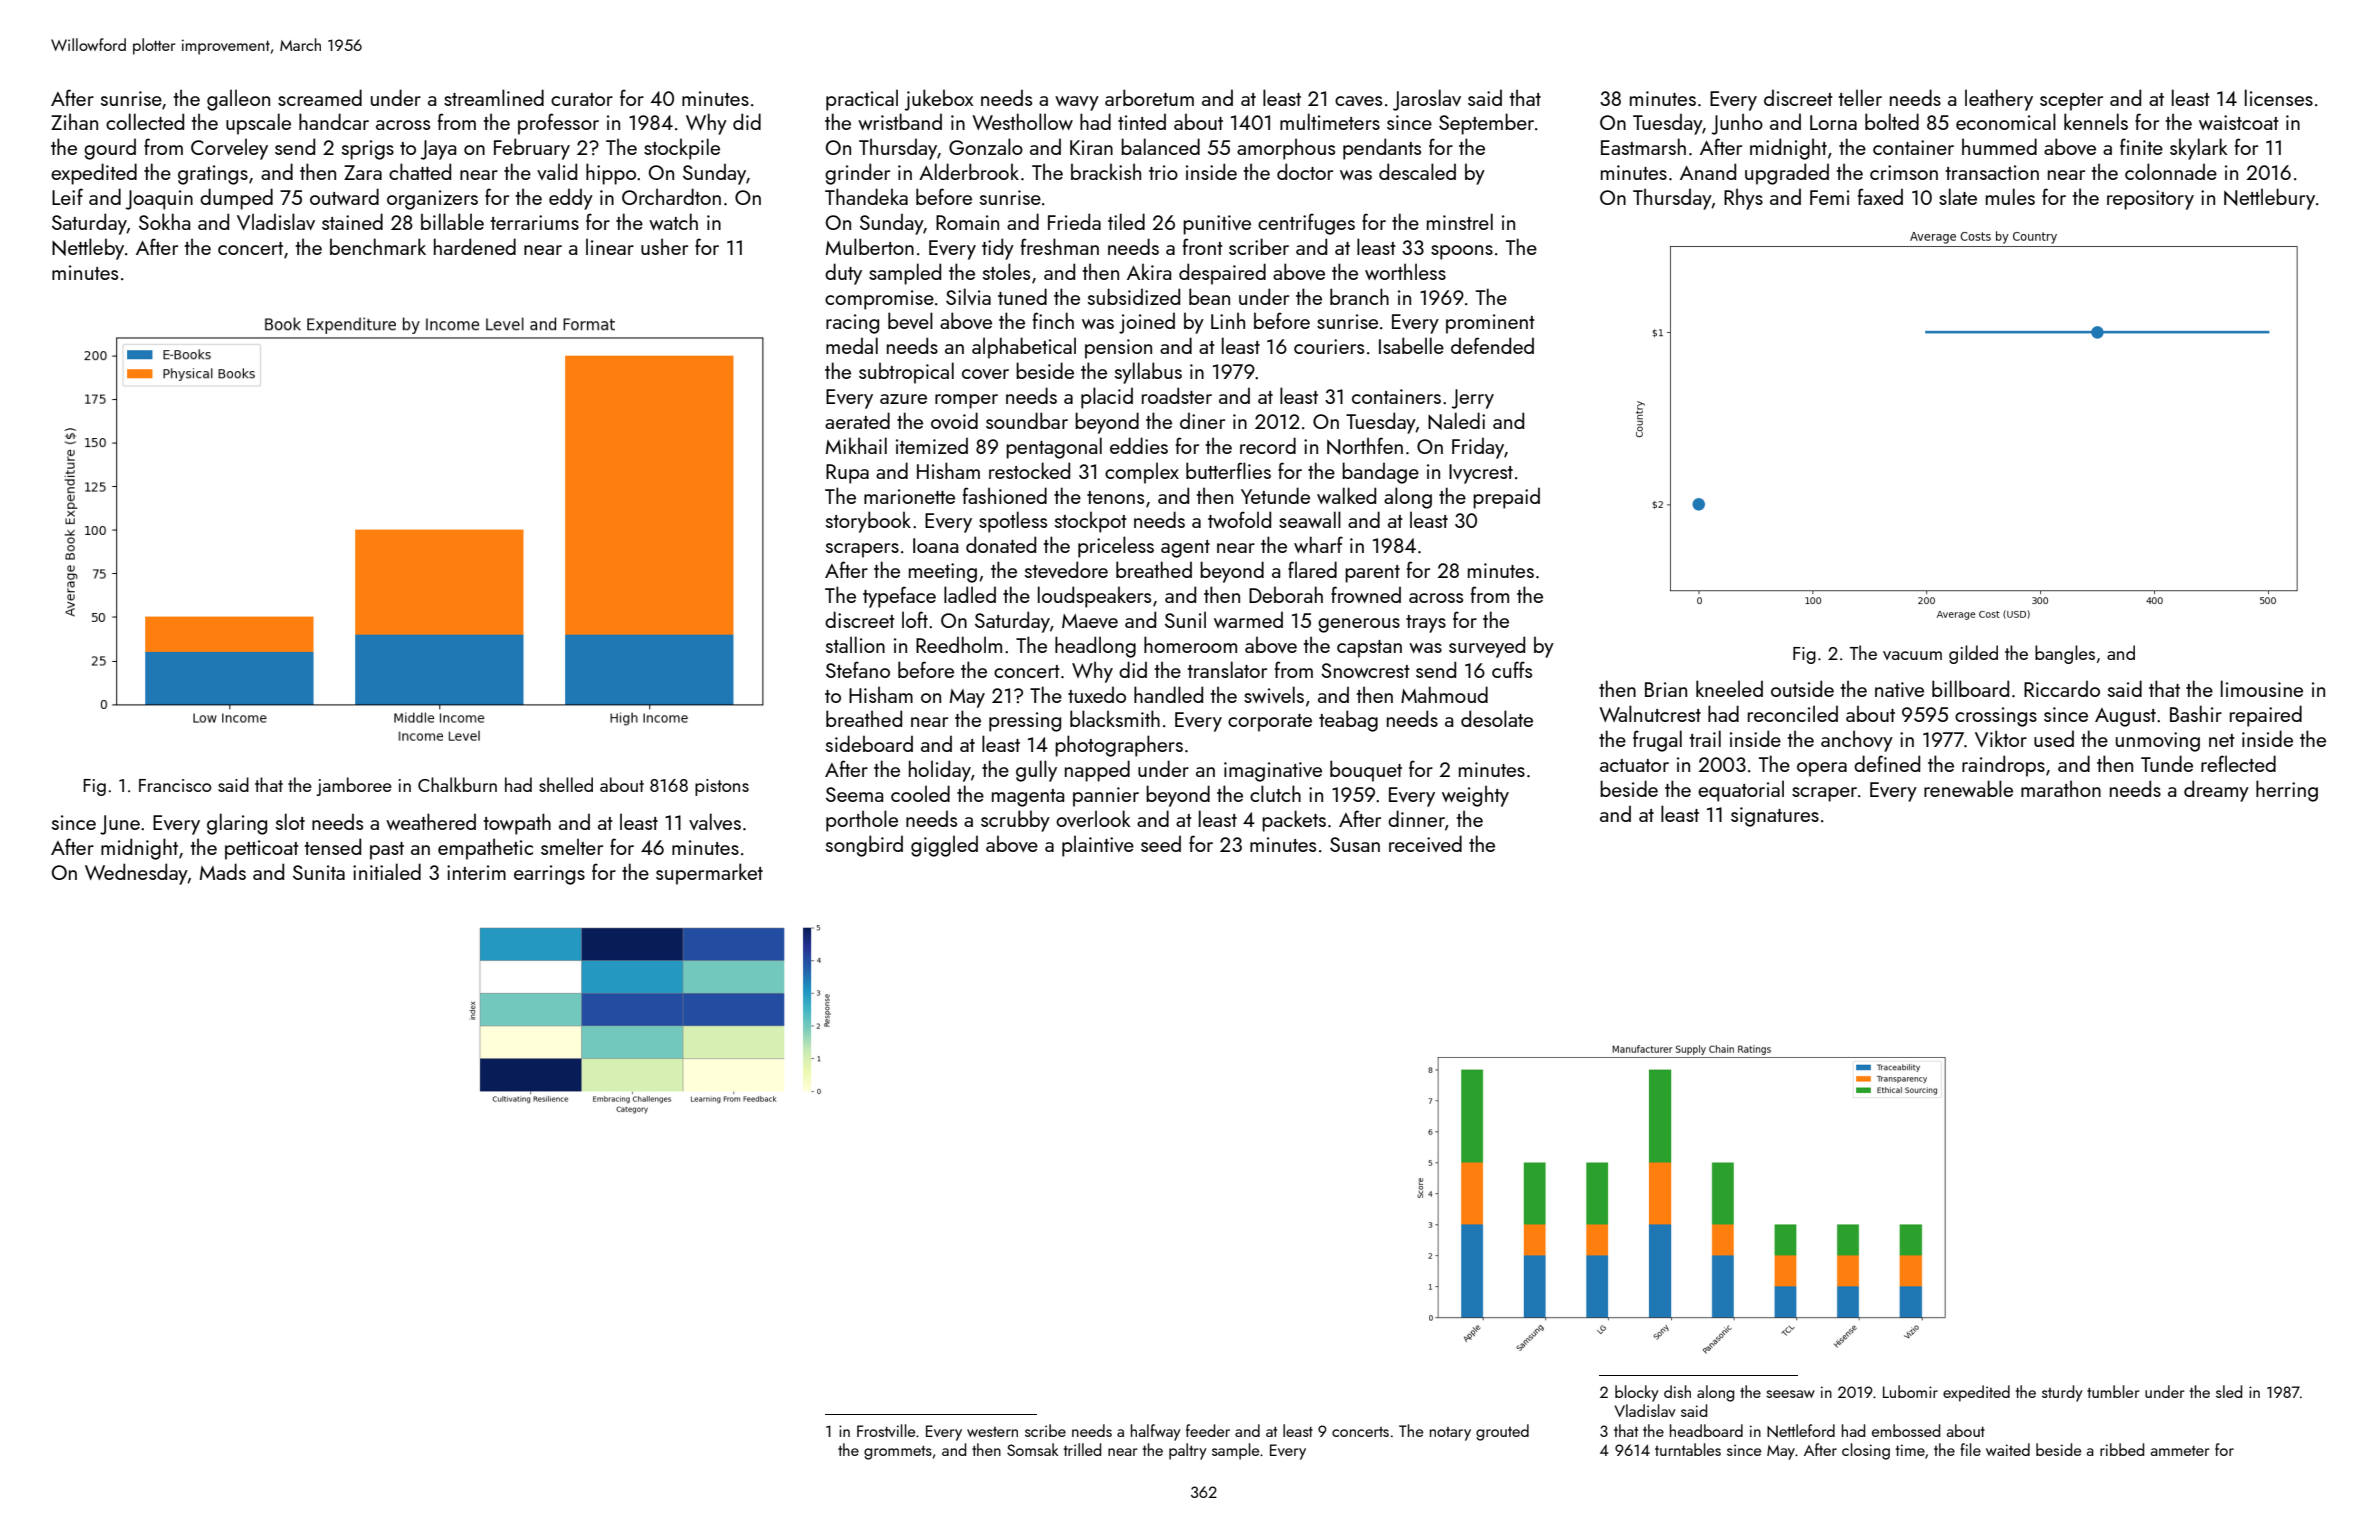  Describe the element at coordinates (1060, 246) in the screenshot. I see `freshman` at that location.
